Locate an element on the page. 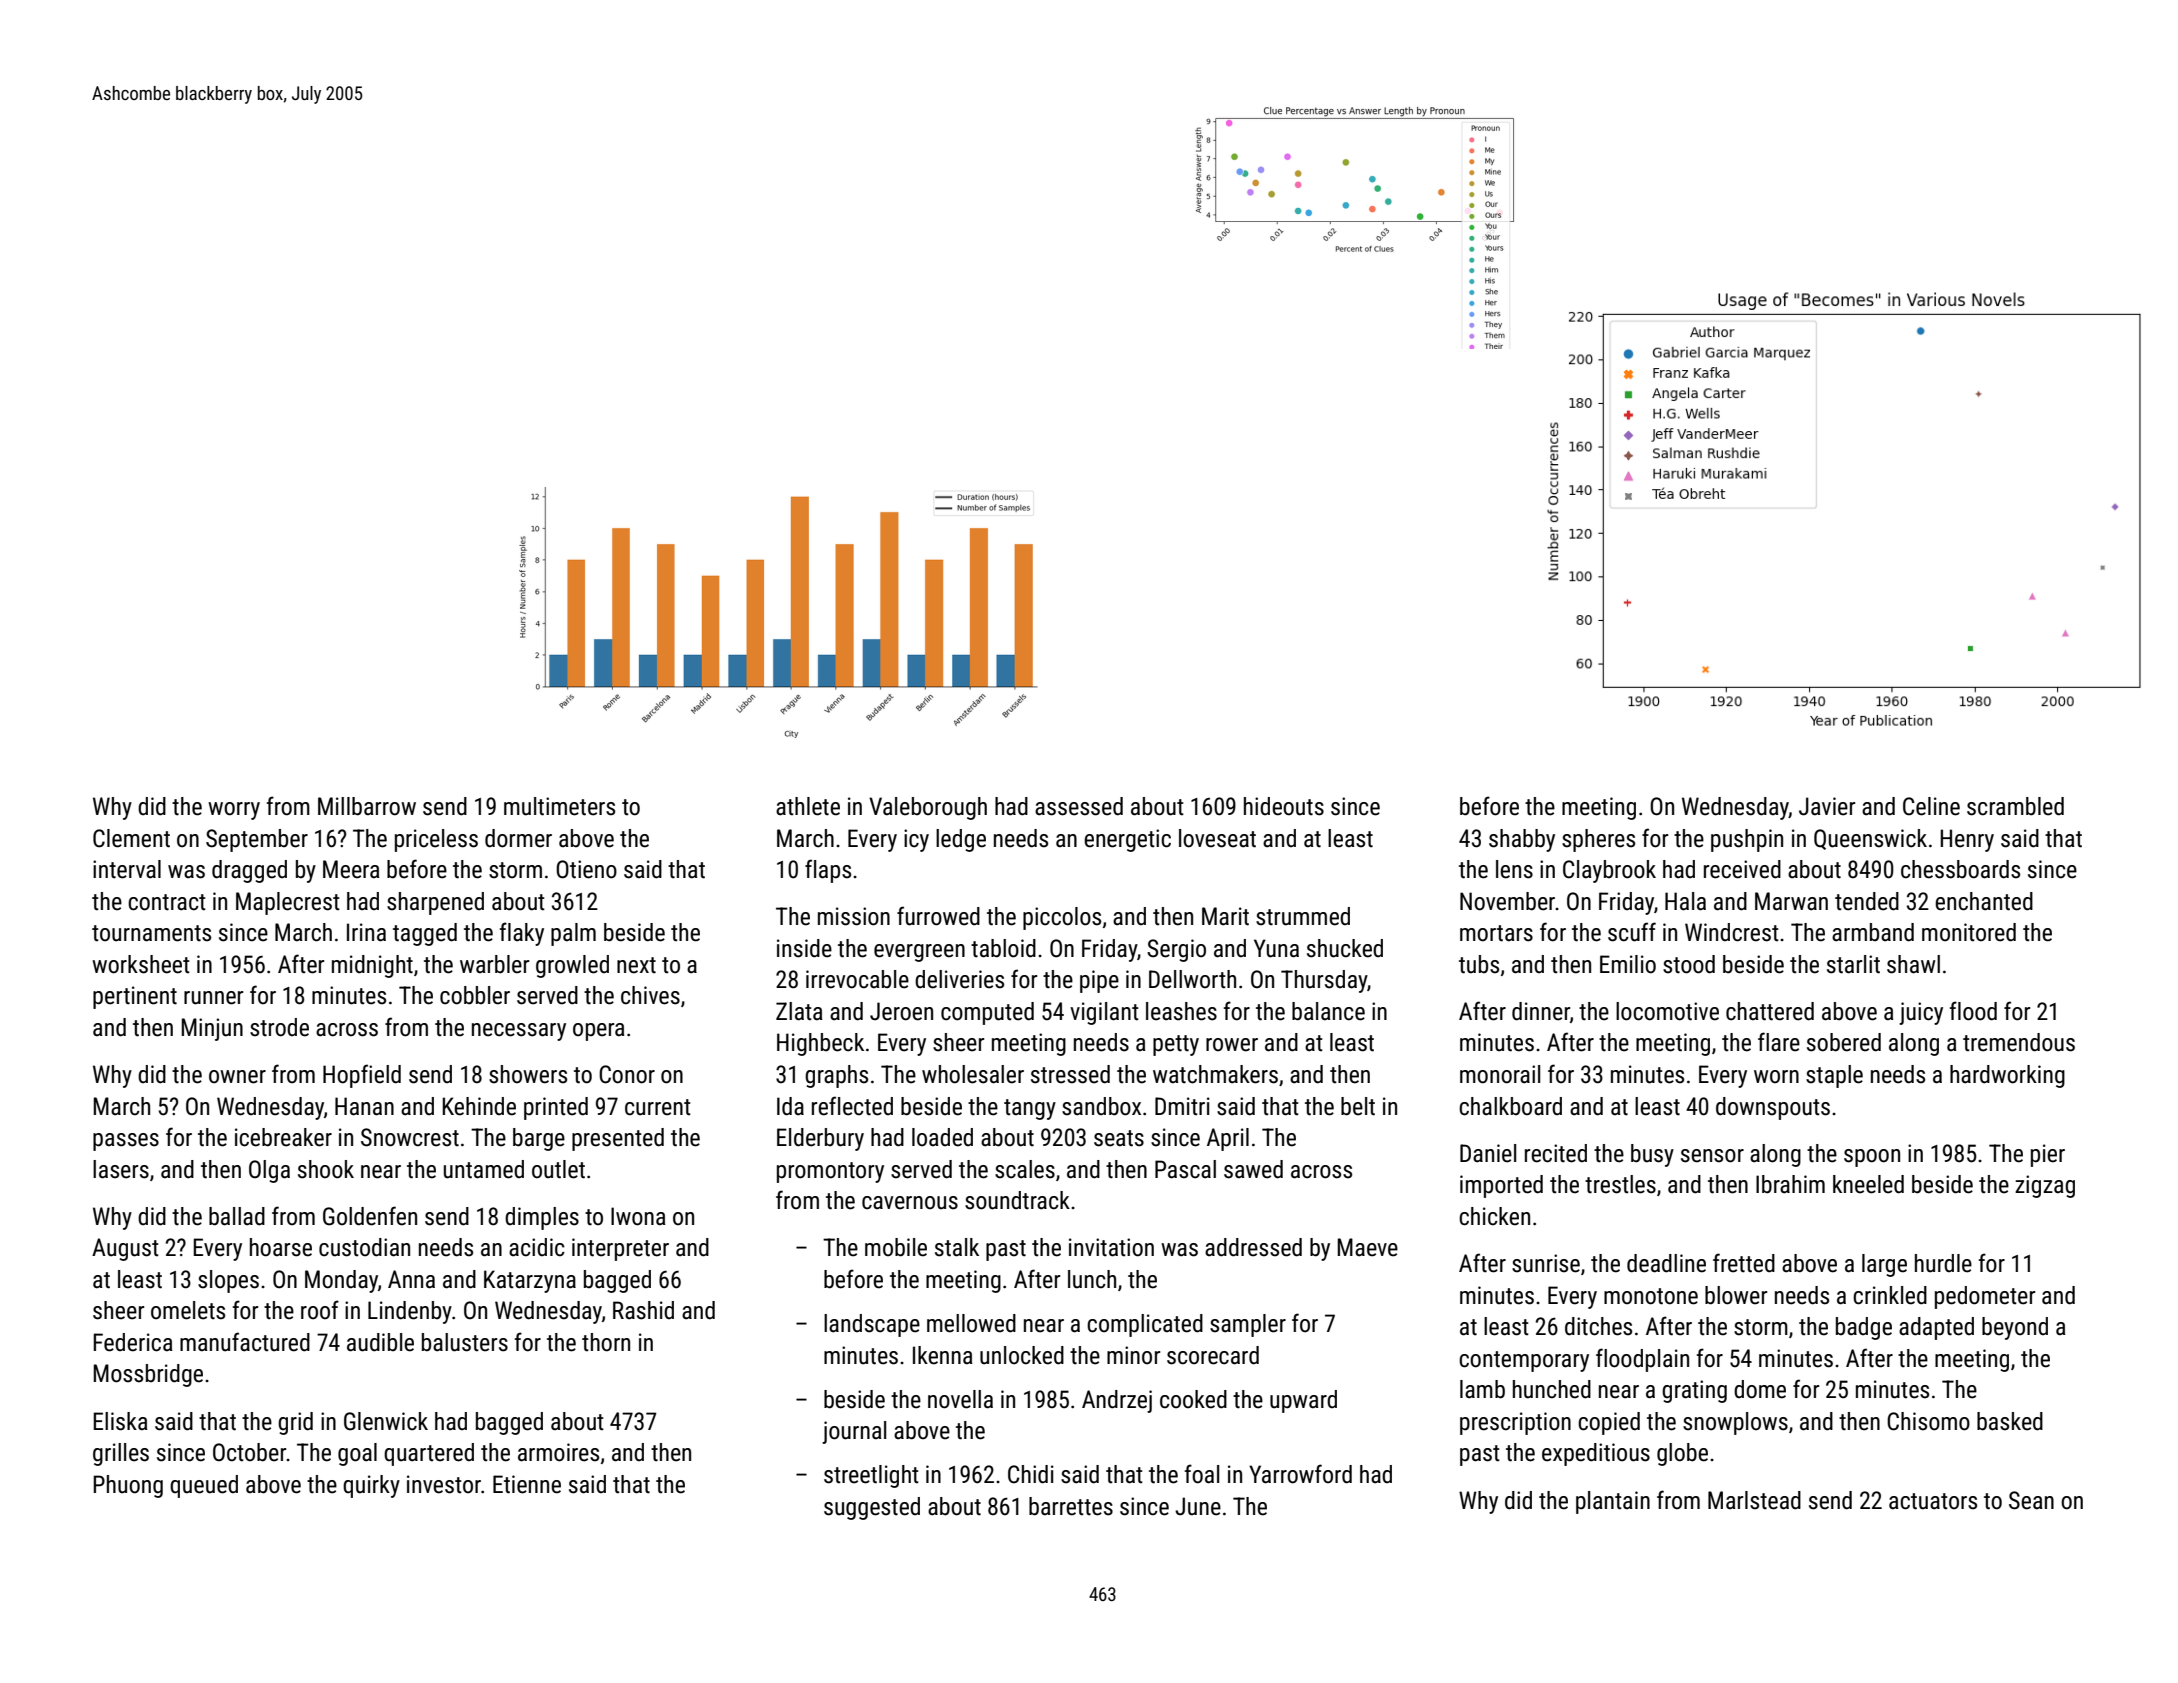 The image size is (2178, 1683). Marwan is located at coordinates (1791, 901).
